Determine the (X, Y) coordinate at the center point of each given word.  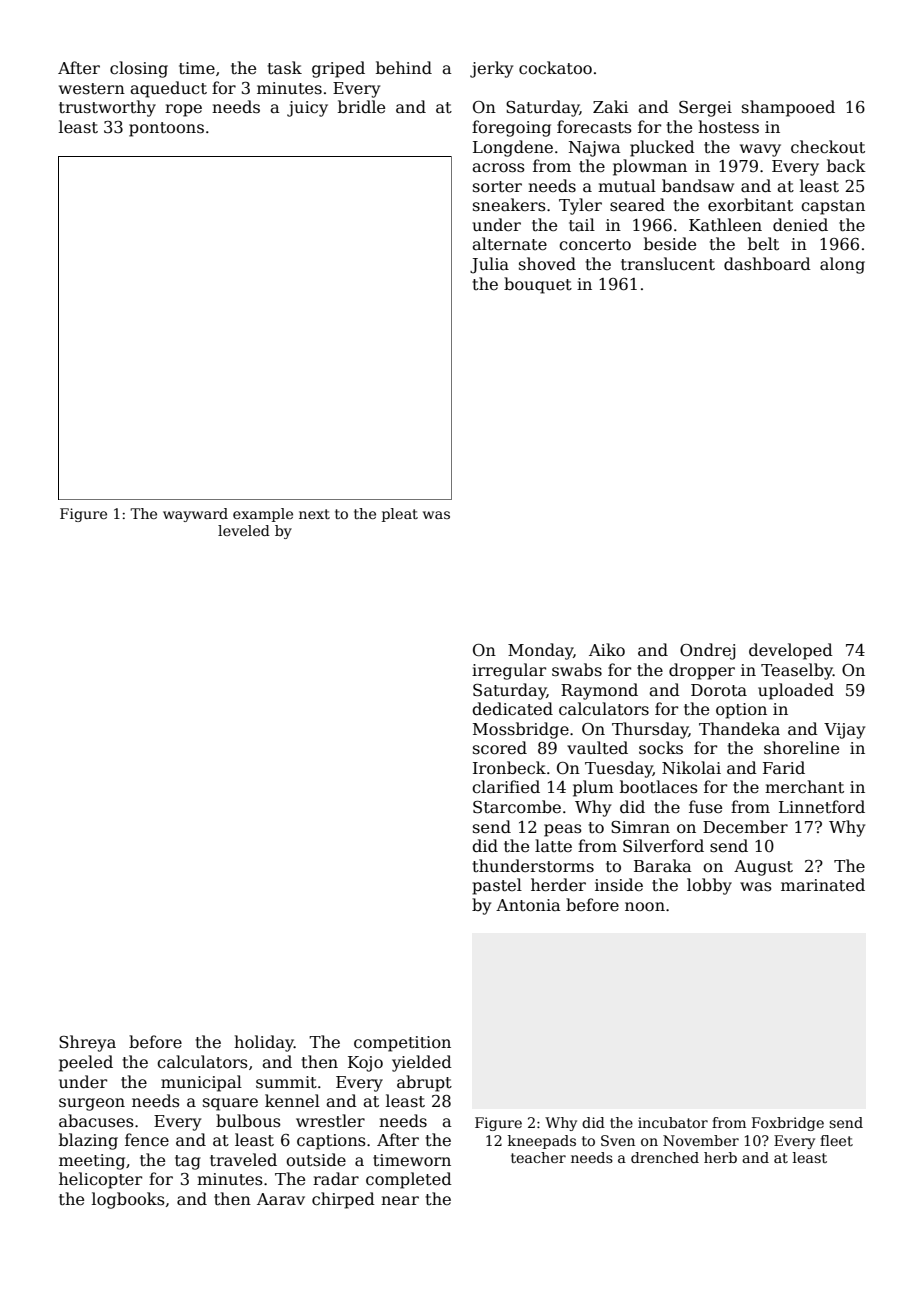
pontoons (166, 129)
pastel (497, 886)
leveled (244, 530)
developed (791, 651)
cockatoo (555, 68)
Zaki (610, 106)
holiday (264, 1043)
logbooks (128, 1200)
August (763, 868)
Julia (489, 265)
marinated (823, 885)
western (92, 89)
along (842, 265)
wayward (195, 515)
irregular (509, 671)
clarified (506, 787)
